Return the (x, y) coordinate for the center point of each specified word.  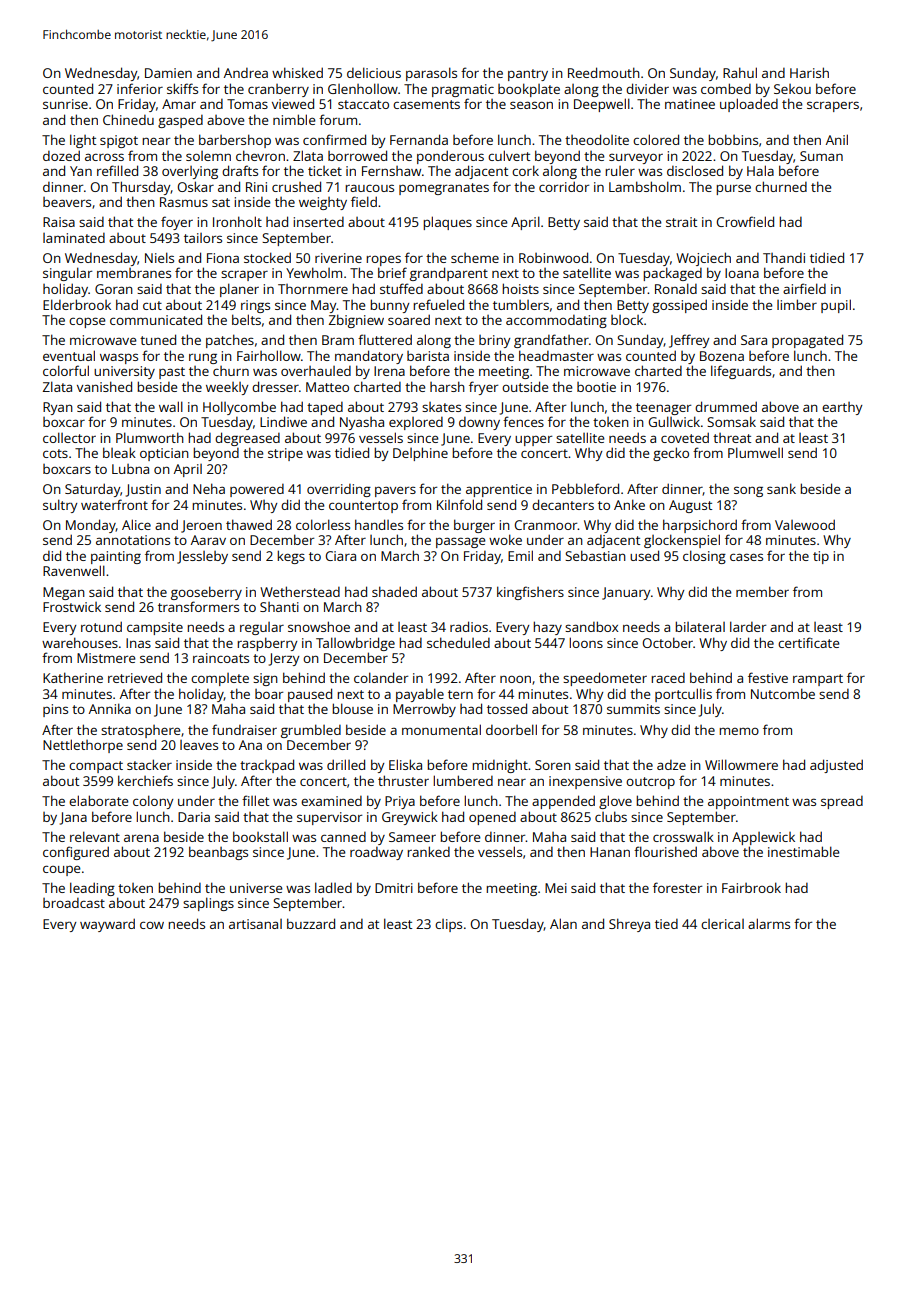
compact (96, 767)
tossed (507, 708)
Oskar (196, 186)
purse (733, 189)
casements (426, 104)
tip (821, 557)
